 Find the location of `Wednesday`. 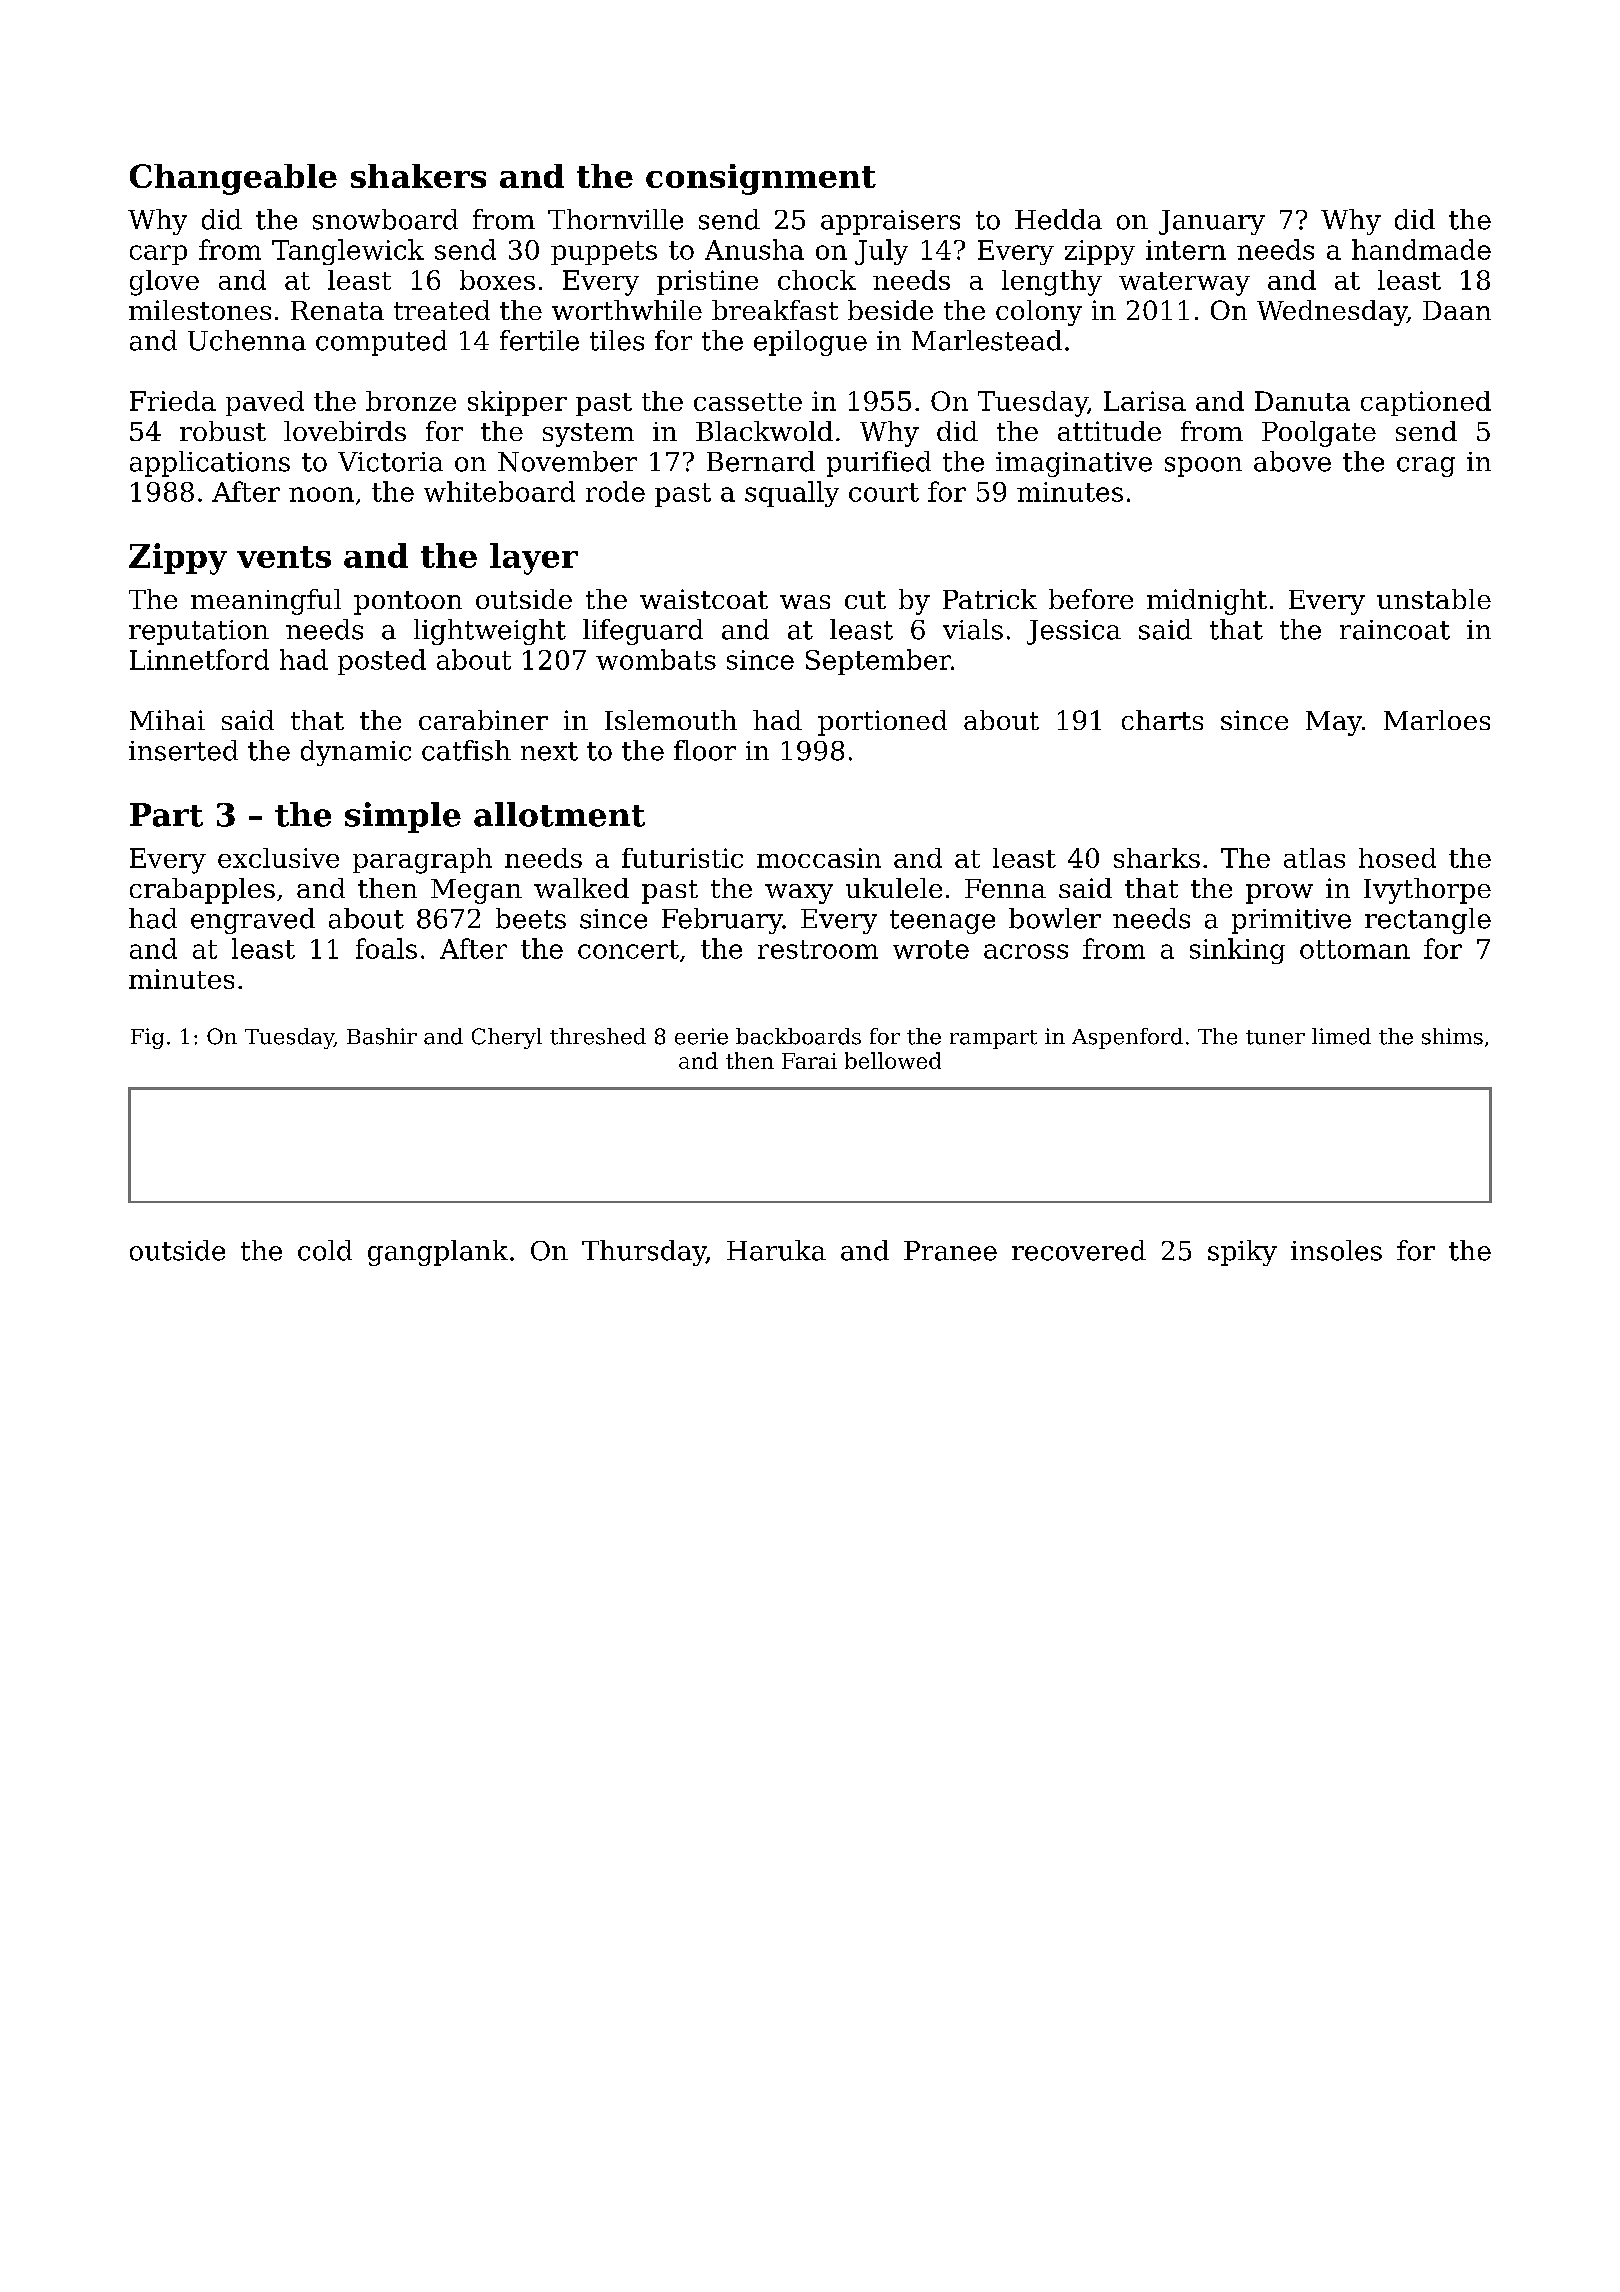

Wednesday is located at coordinates (1332, 313).
